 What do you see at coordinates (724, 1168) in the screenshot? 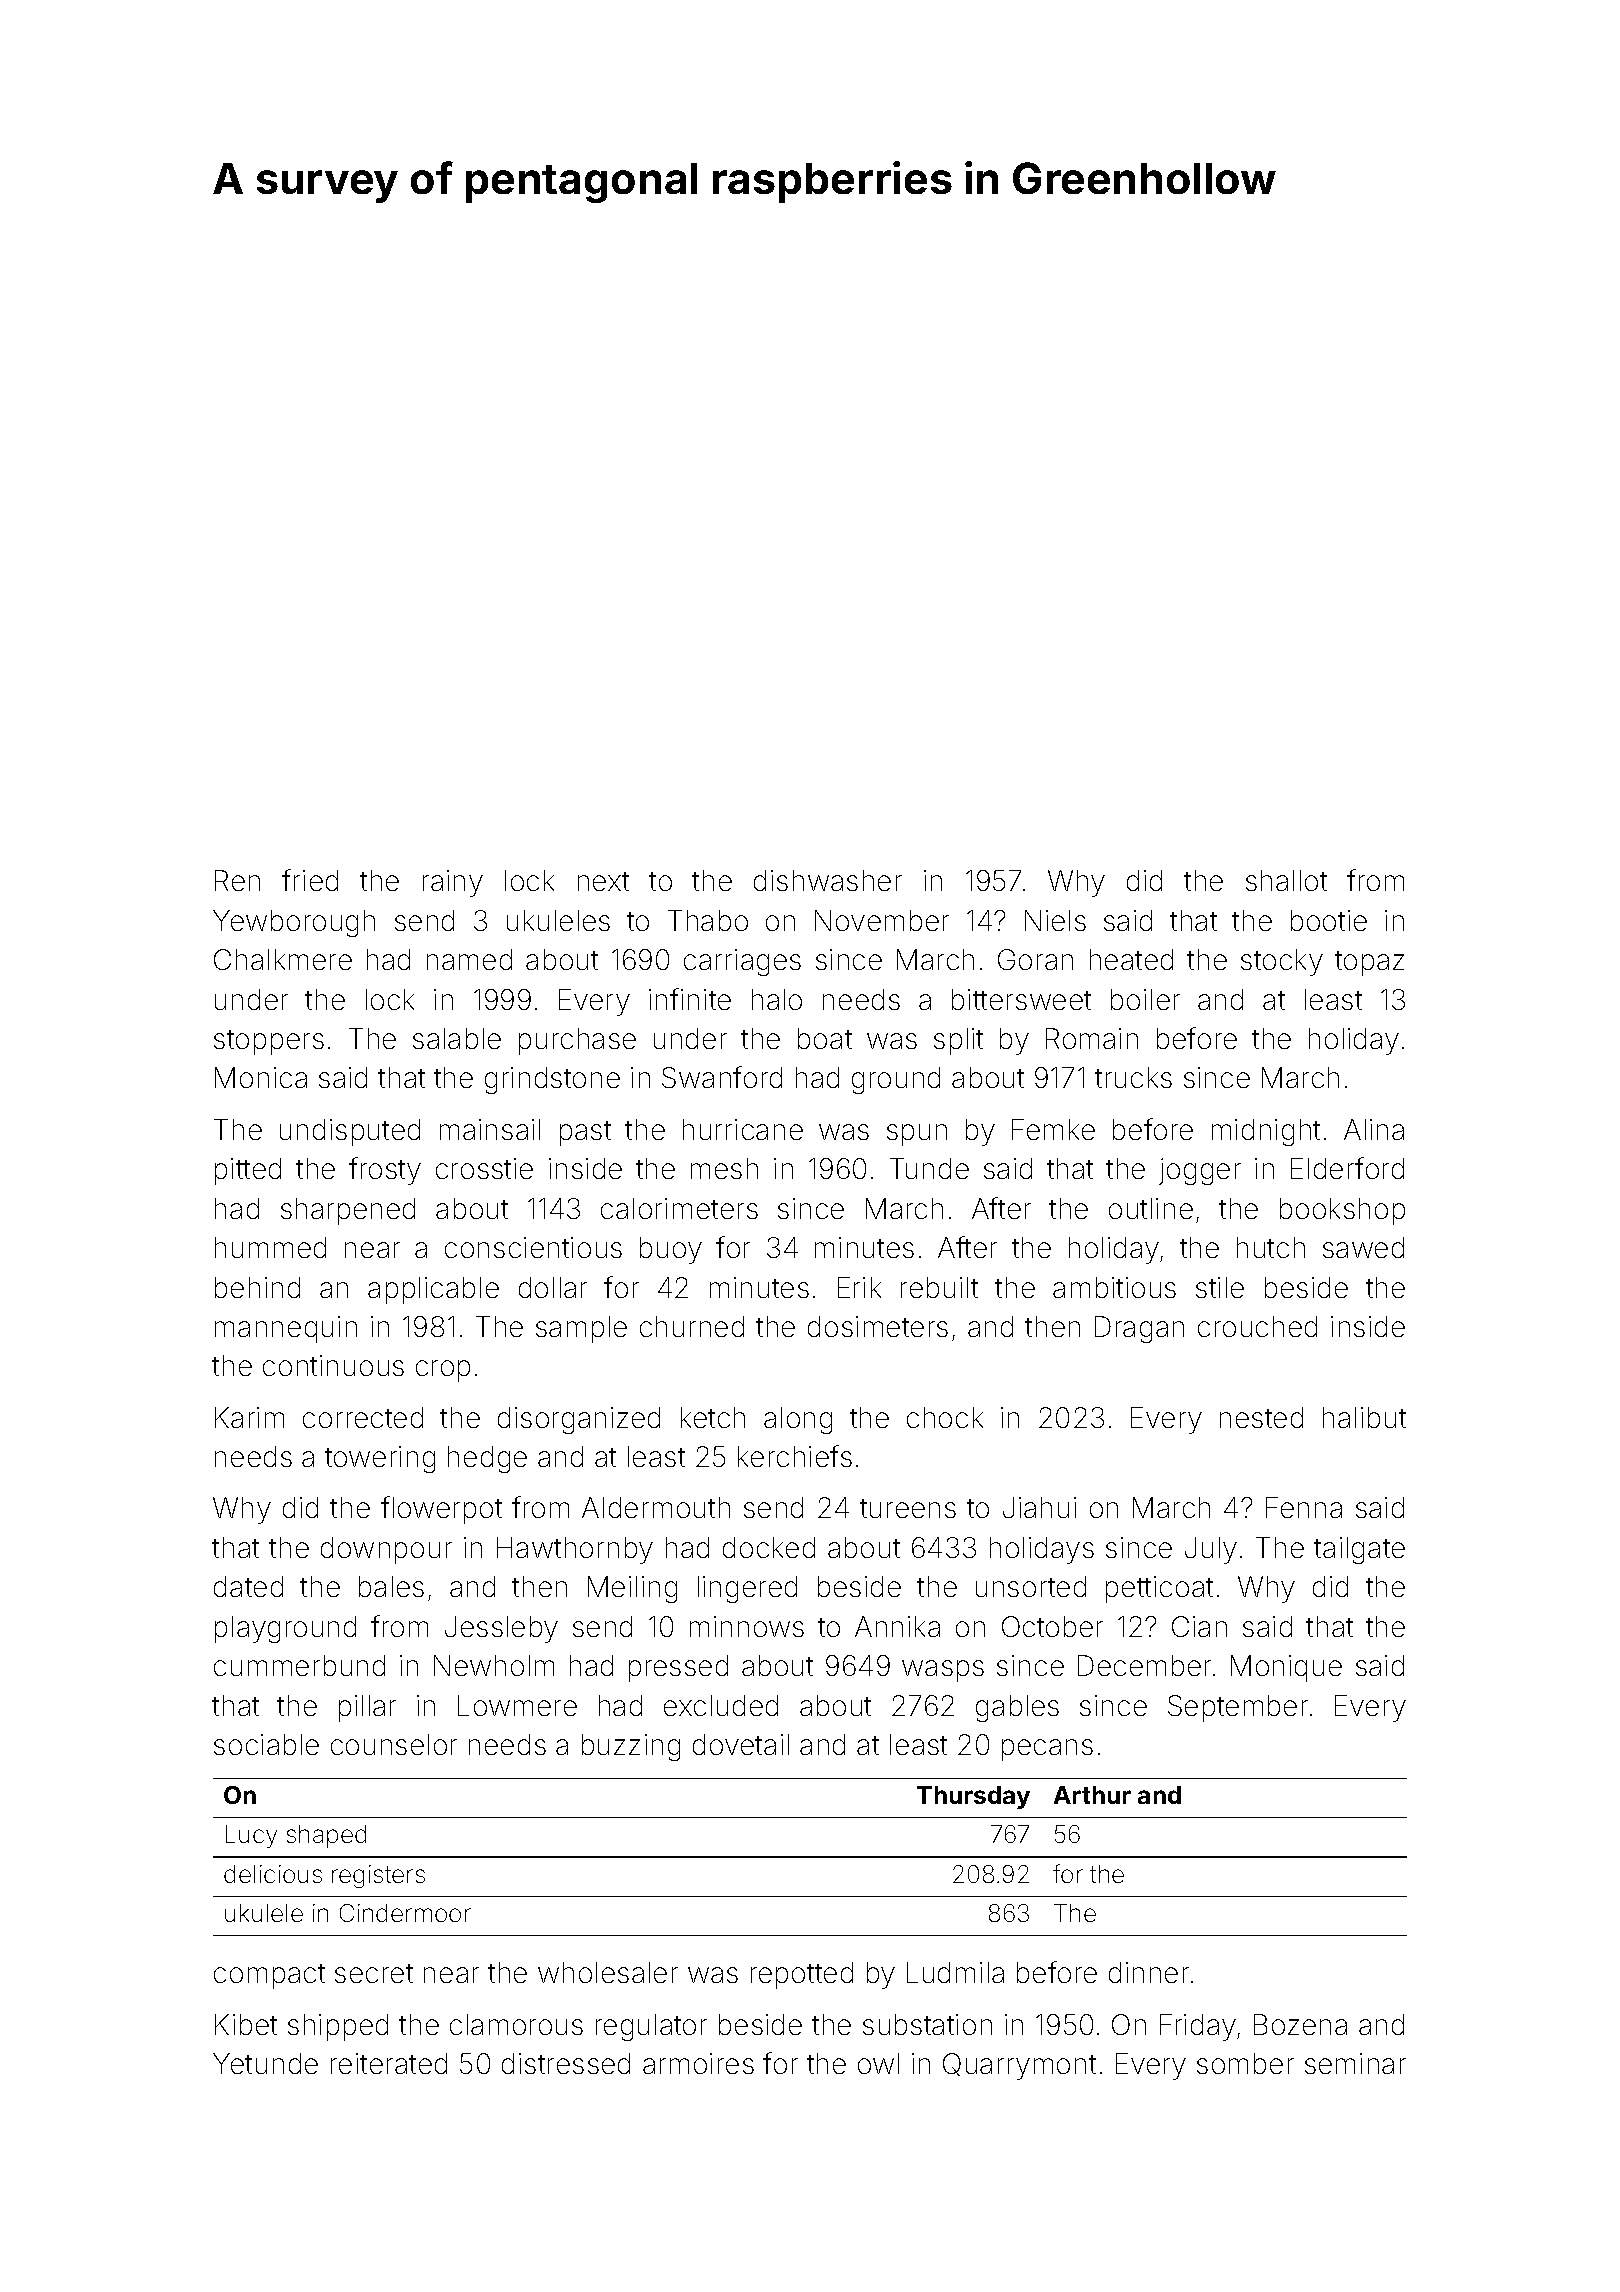
I see `mesh` at bounding box center [724, 1168].
